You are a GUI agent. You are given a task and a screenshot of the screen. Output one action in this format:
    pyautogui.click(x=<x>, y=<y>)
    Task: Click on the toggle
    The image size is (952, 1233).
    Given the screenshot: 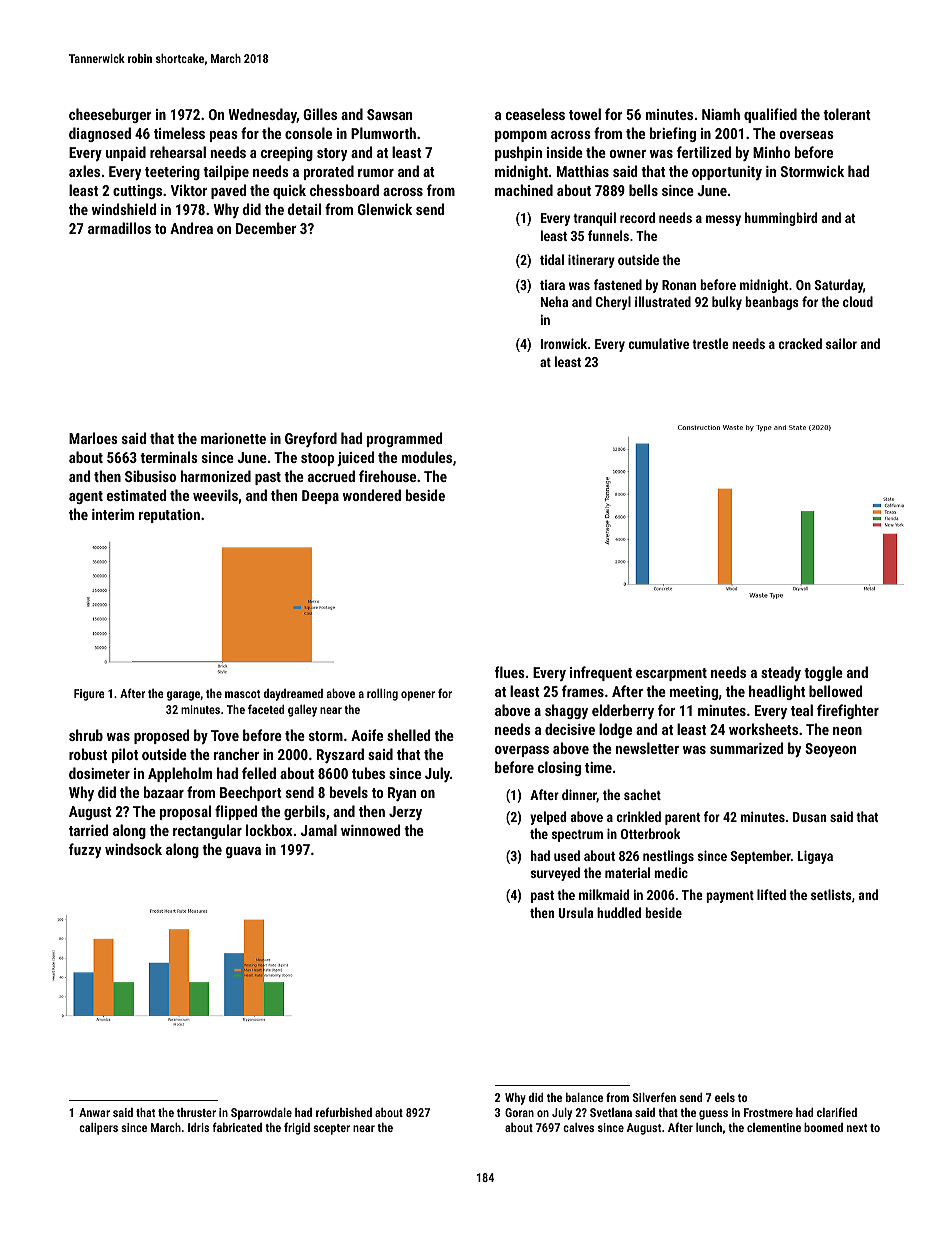 What is the action you would take?
    pyautogui.click(x=823, y=673)
